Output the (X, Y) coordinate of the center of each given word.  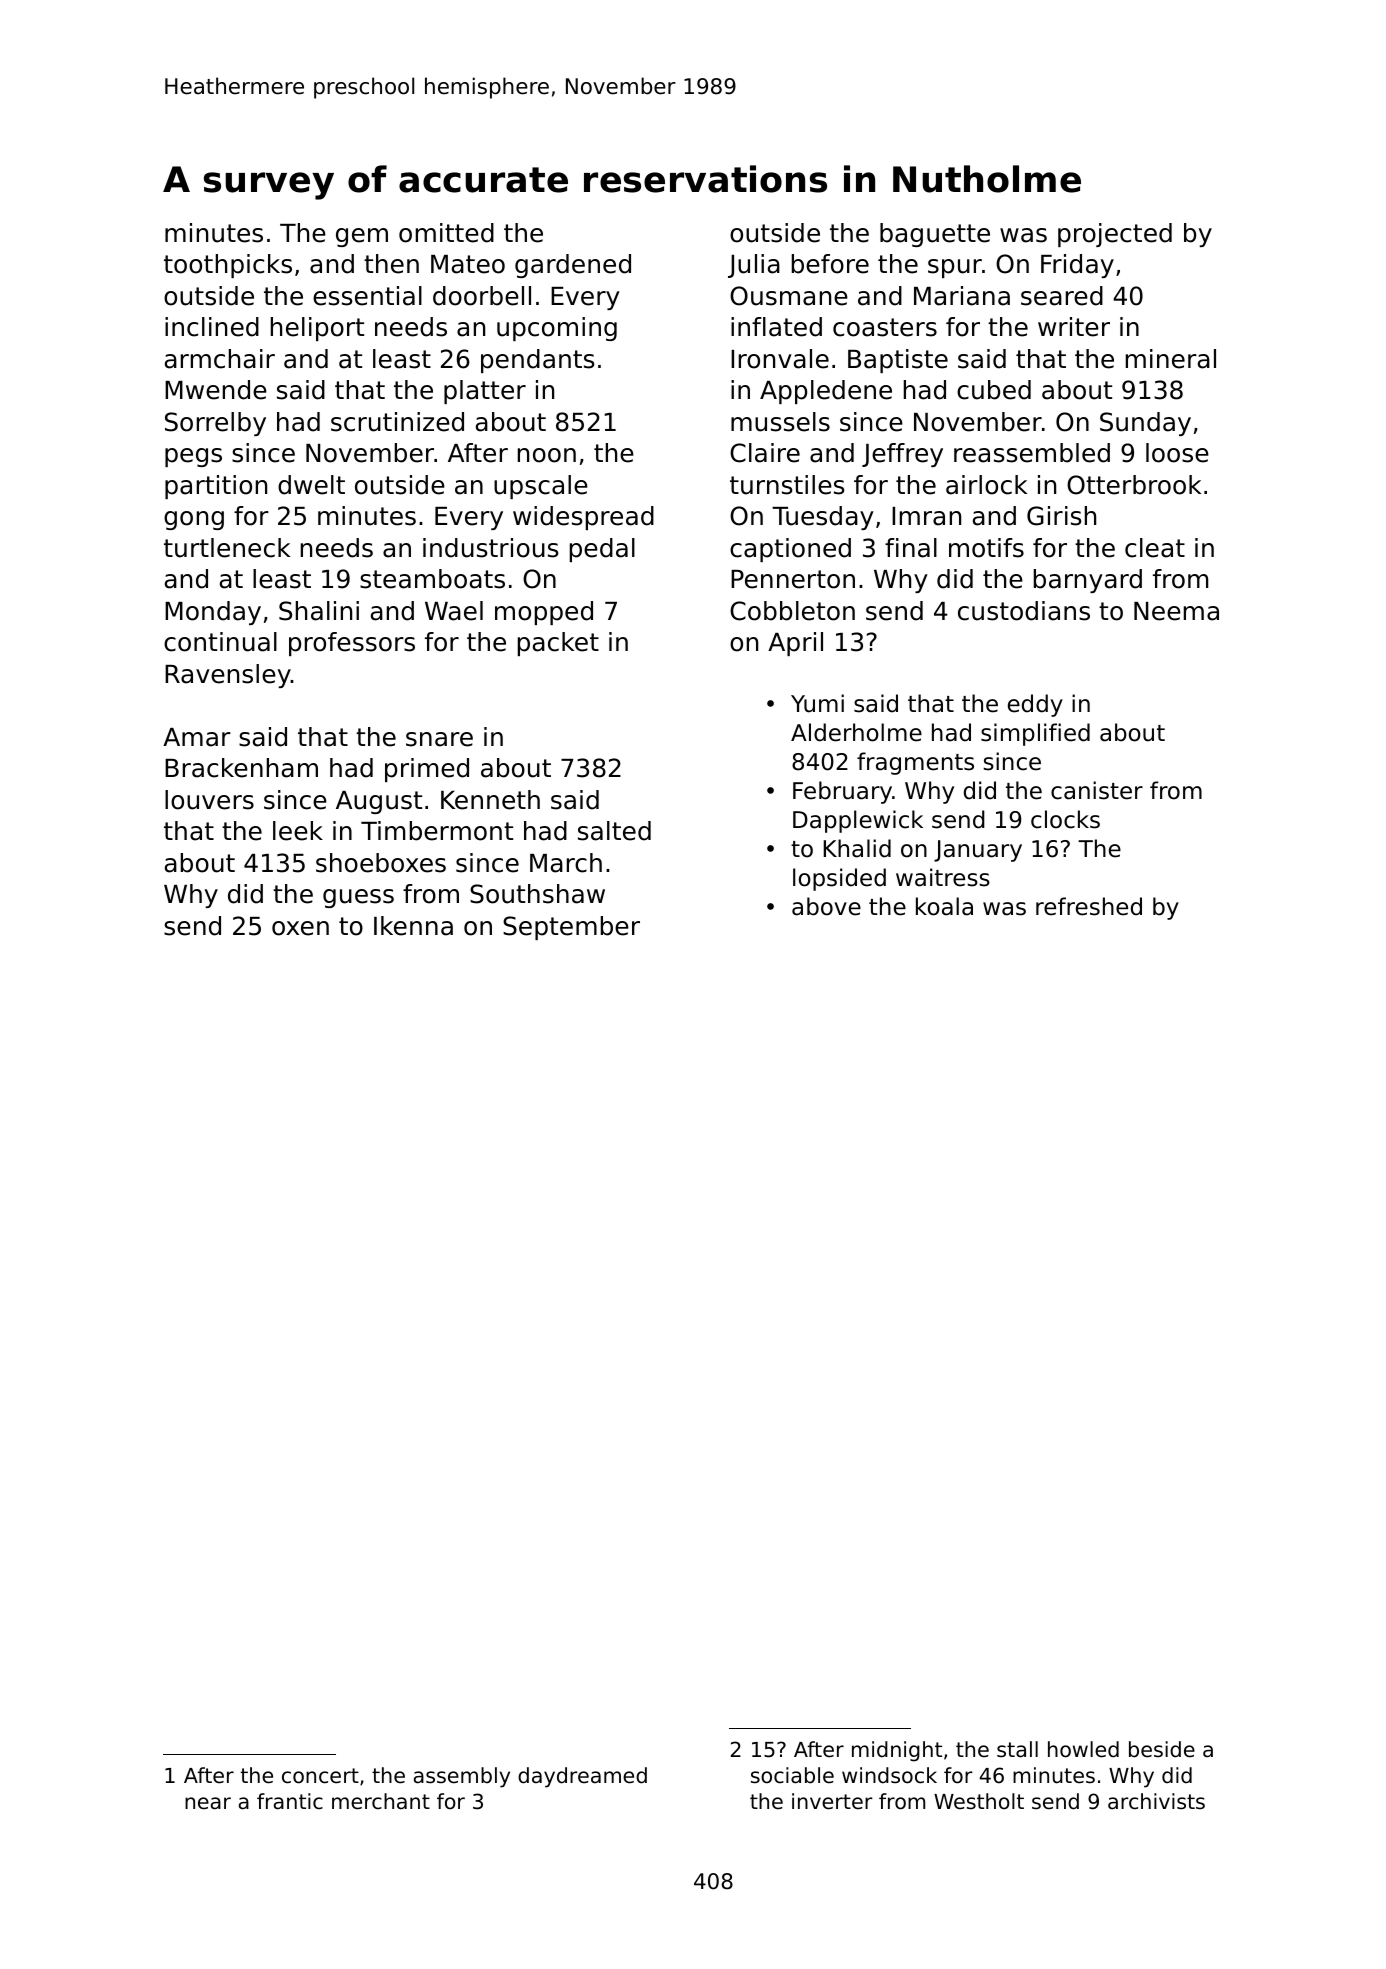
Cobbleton (792, 611)
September (571, 928)
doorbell (482, 296)
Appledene (826, 392)
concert (320, 1776)
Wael (454, 611)
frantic (290, 1801)
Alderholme (856, 732)
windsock (889, 1775)
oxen (300, 928)
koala (944, 906)
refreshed (1089, 906)
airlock (986, 485)
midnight (897, 1751)
